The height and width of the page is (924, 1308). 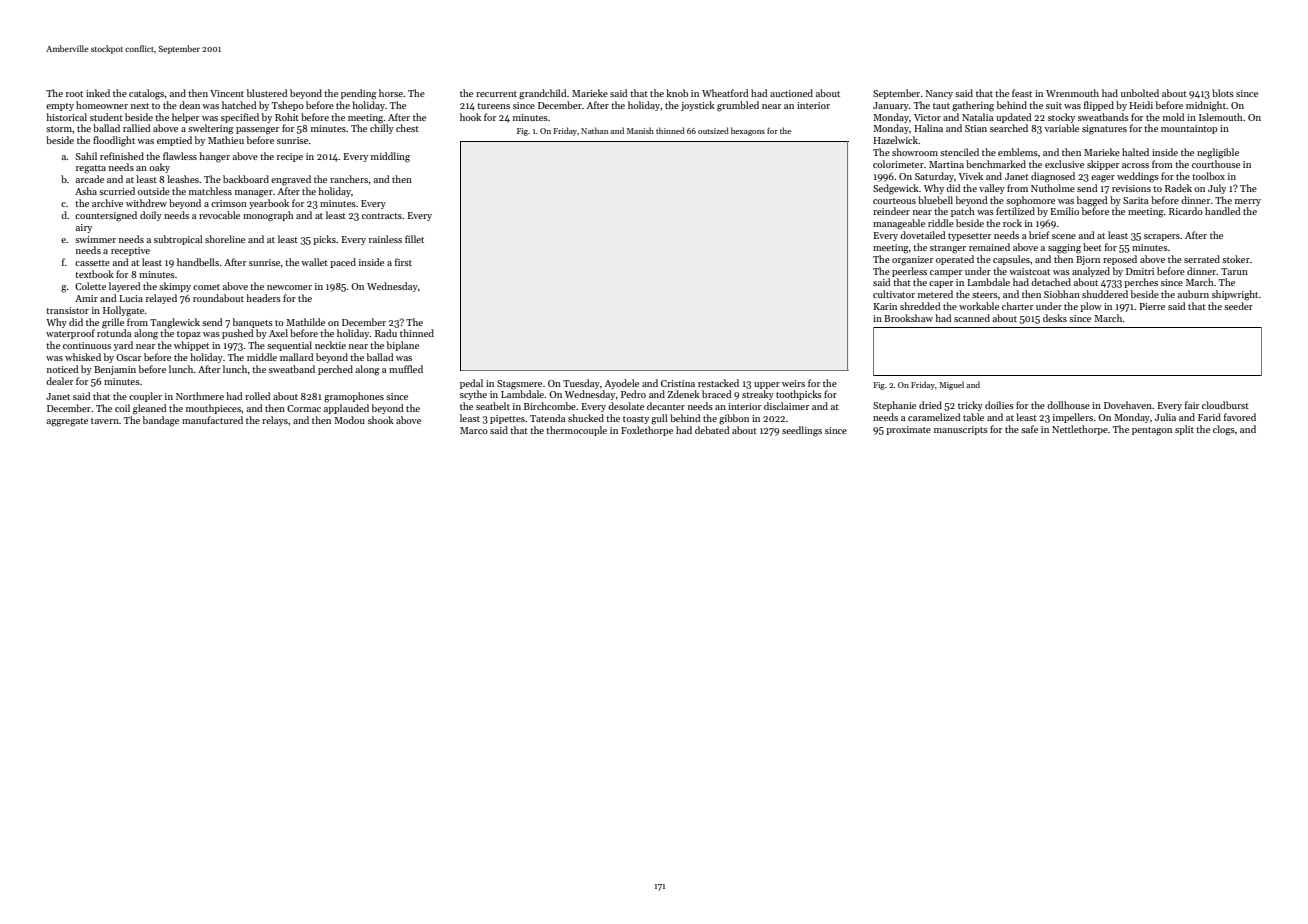 I want to click on desks, so click(x=1055, y=318).
